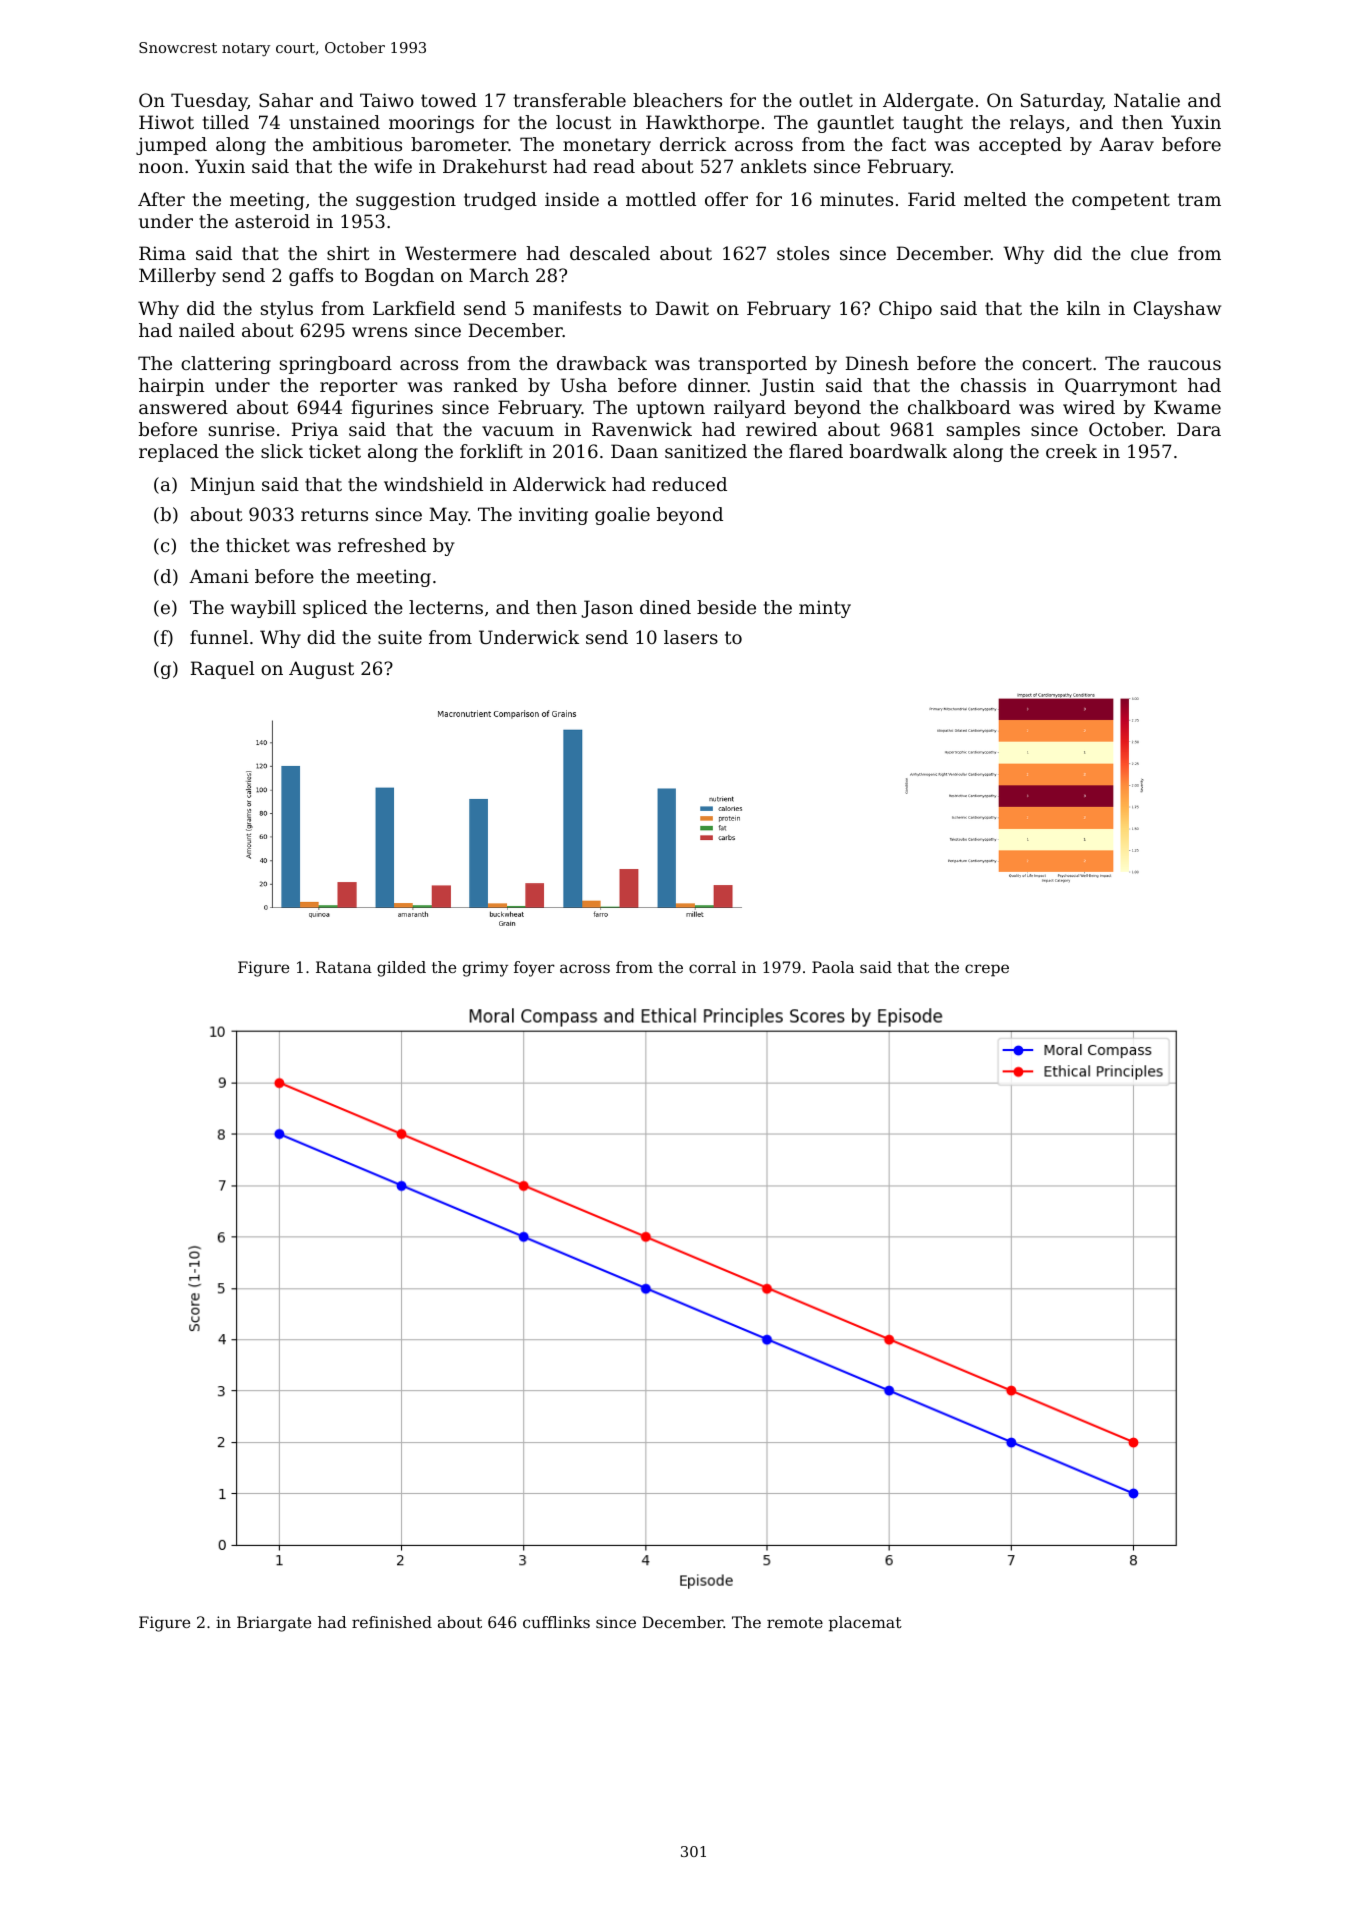 This document has height=1923, width=1360. Describe the element at coordinates (825, 609) in the document. I see `minty` at that location.
